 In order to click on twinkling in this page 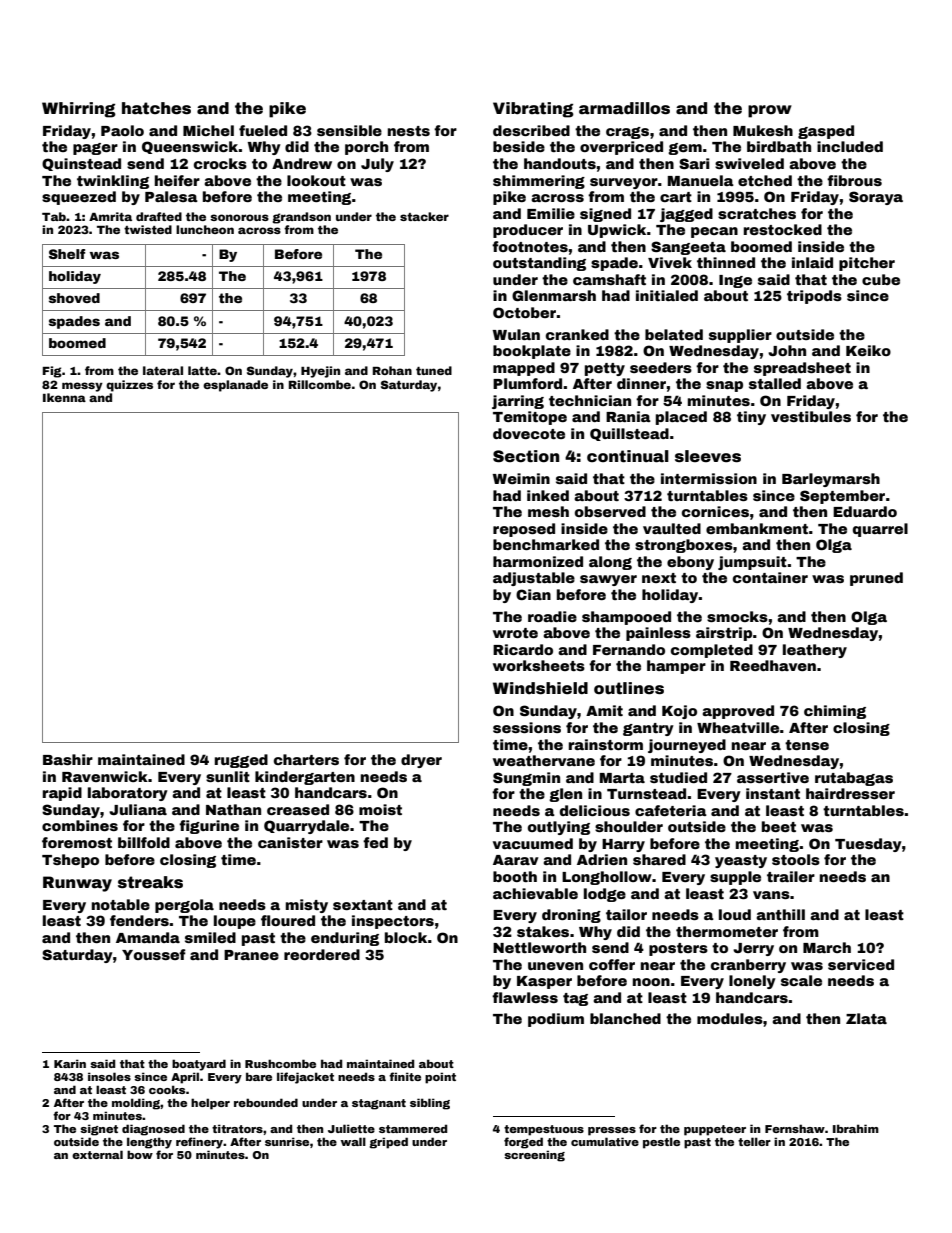, I will do `click(113, 182)`.
